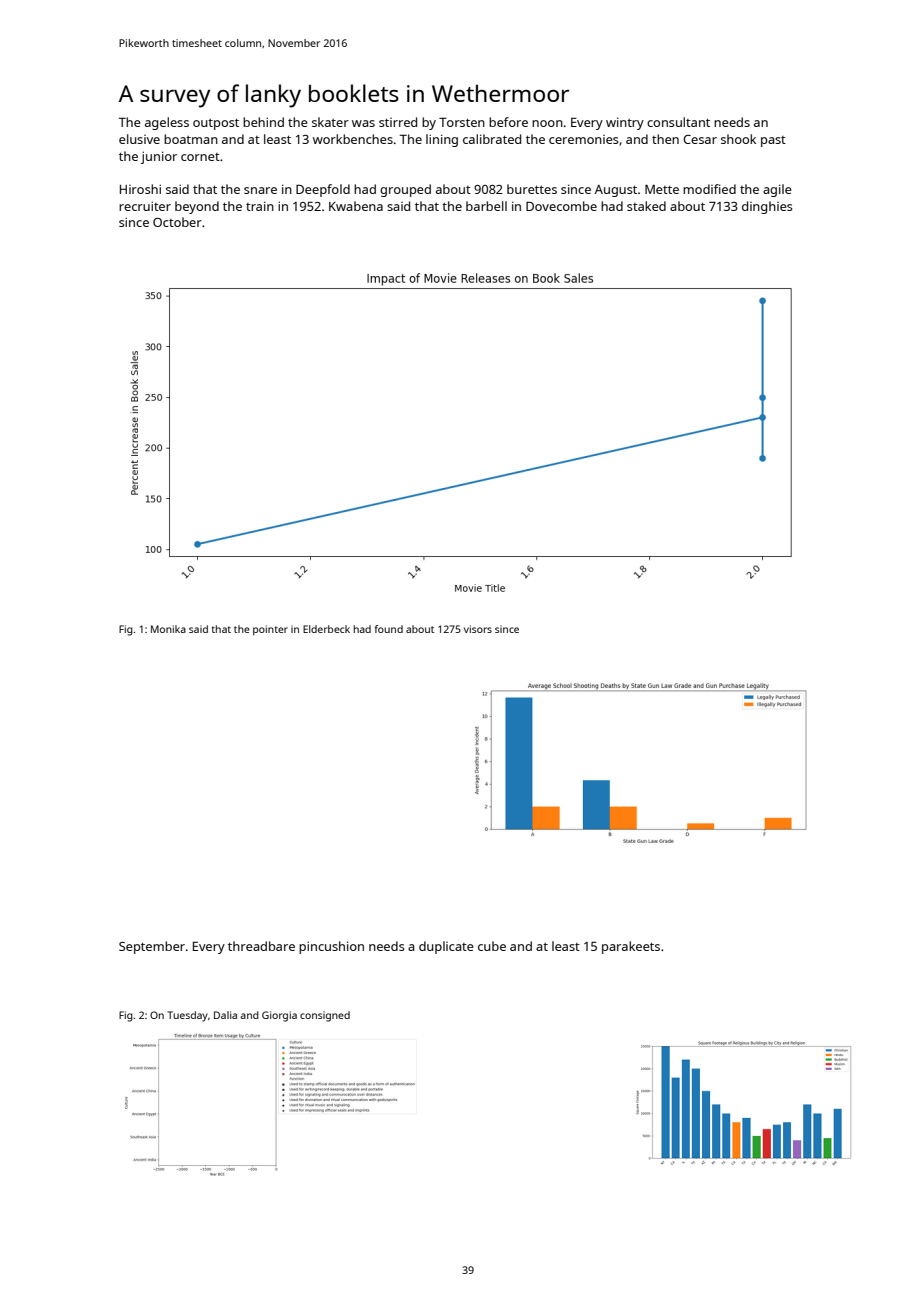 Image resolution: width=924 pixels, height=1308 pixels. What do you see at coordinates (325, 1016) in the image?
I see `consigned` at bounding box center [325, 1016].
